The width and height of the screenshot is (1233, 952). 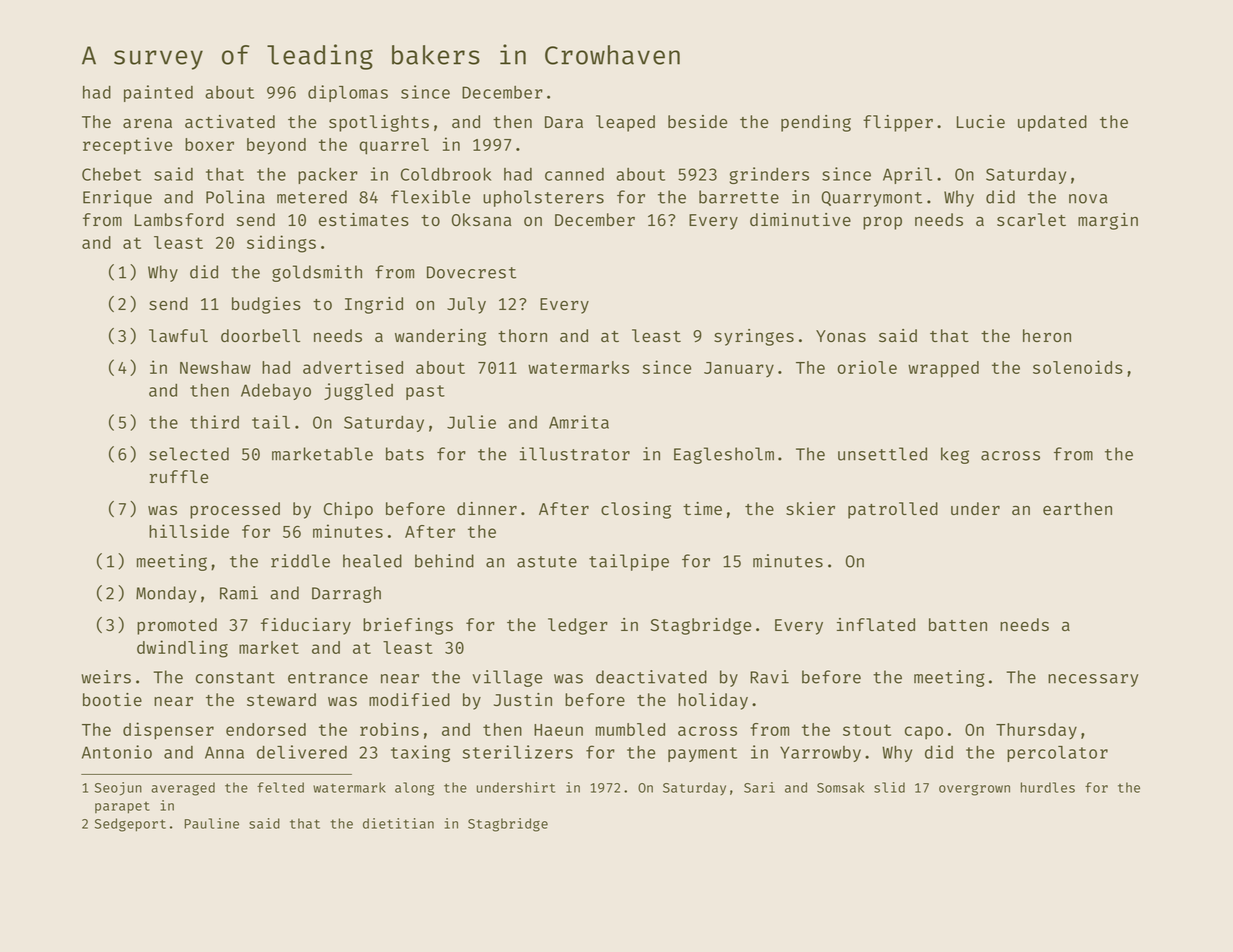 What do you see at coordinates (398, 823) in the screenshot?
I see `dietitian` at bounding box center [398, 823].
